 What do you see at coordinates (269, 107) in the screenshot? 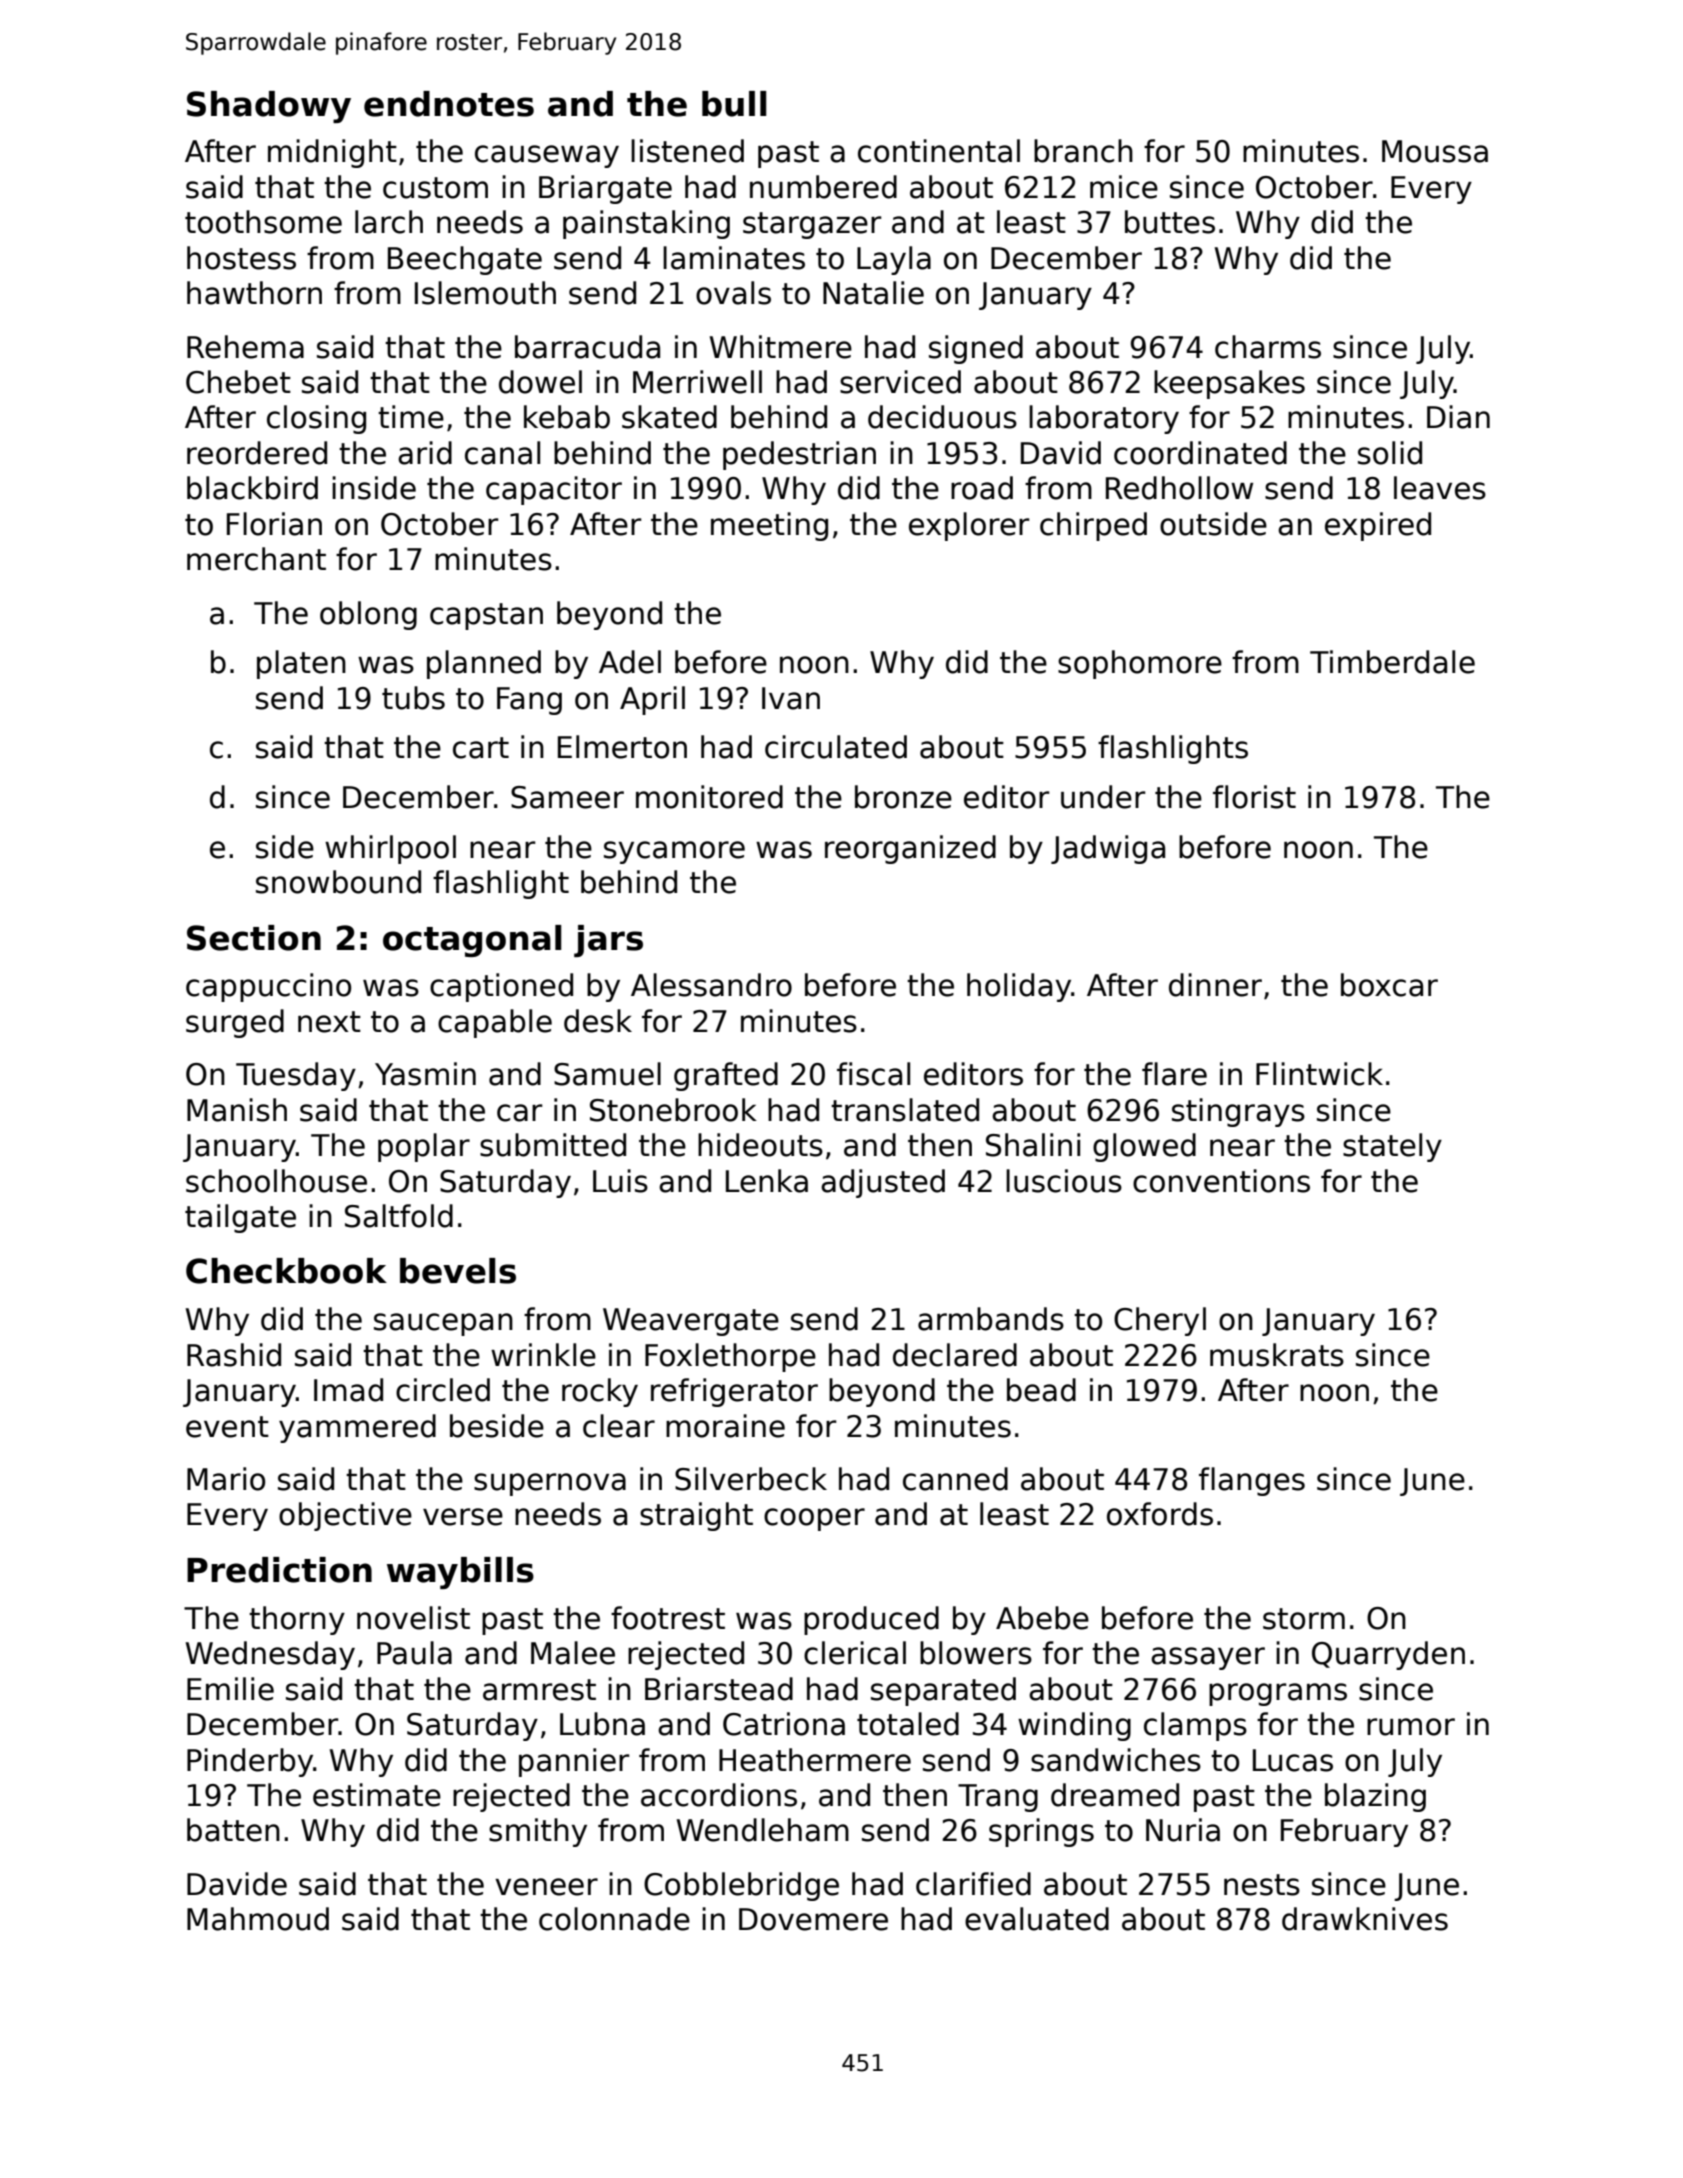
I see `Shadowy` at bounding box center [269, 107].
